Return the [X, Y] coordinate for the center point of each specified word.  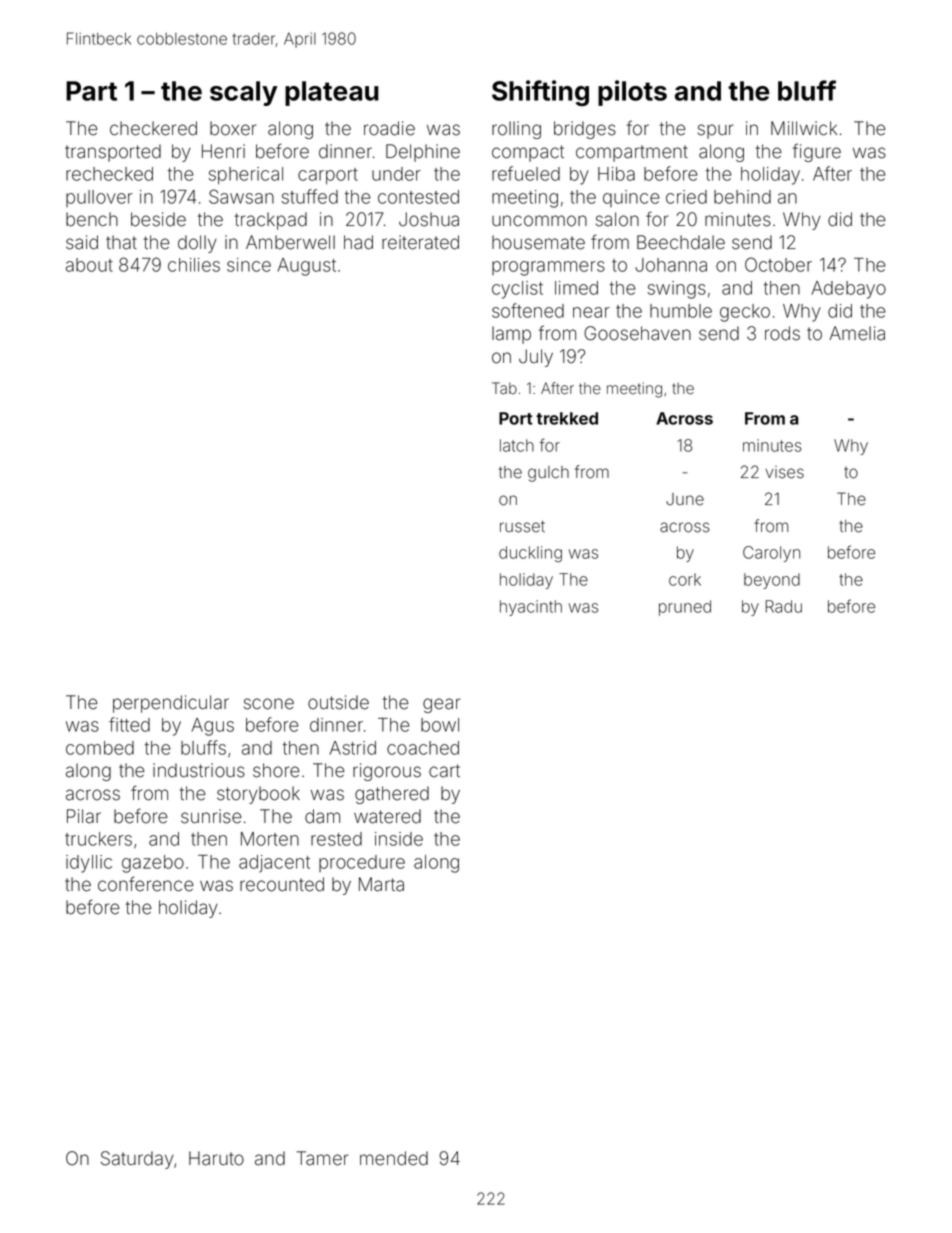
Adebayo [849, 290]
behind [742, 197]
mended [394, 1158]
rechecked [109, 174]
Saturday [137, 1160]
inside [399, 839]
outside [338, 702]
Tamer [322, 1158]
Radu [784, 606]
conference [146, 884]
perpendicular [171, 704]
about [89, 265]
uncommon [539, 221]
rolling [516, 130]
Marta [381, 884]
